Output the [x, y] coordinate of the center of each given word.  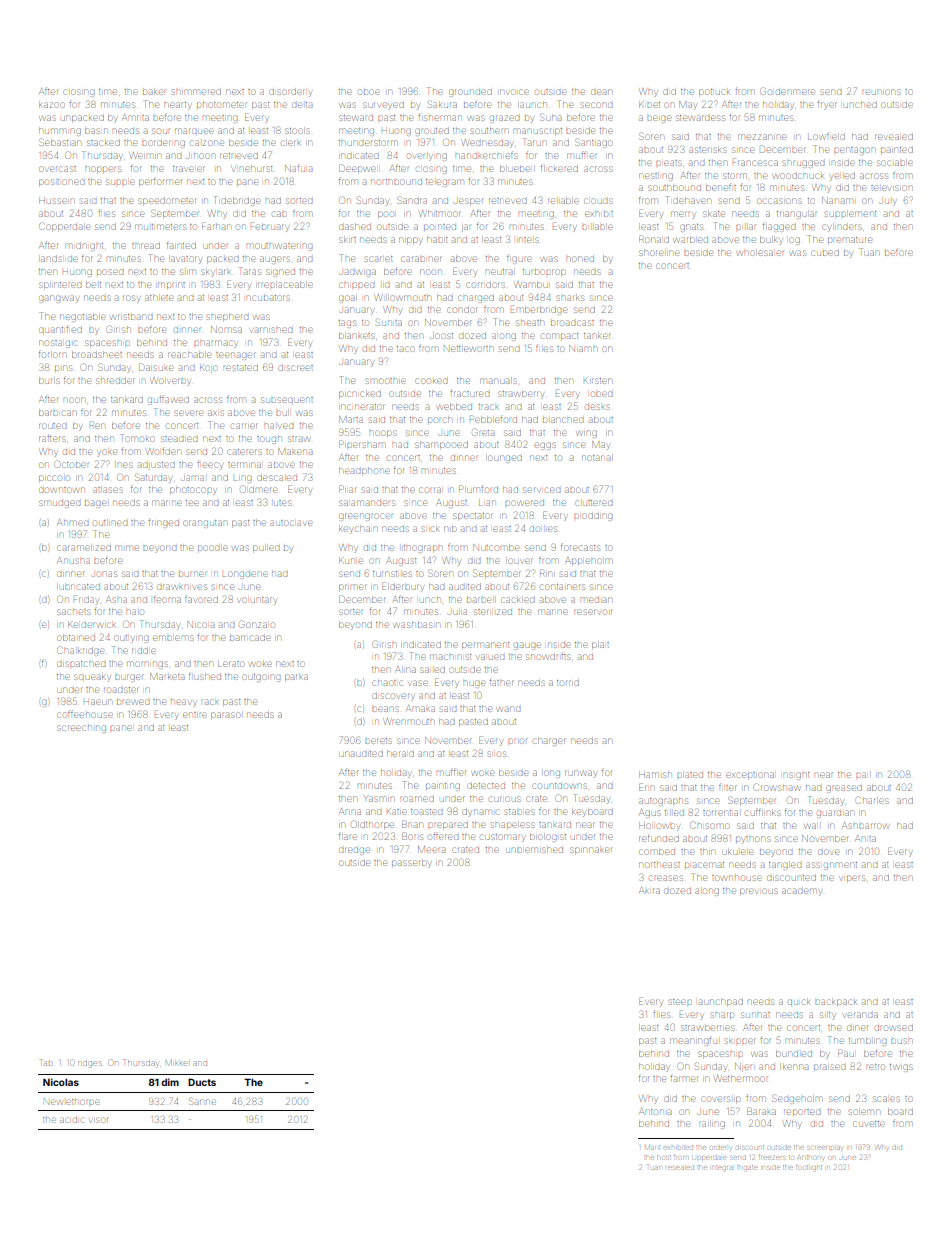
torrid [568, 683]
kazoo [51, 105]
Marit [652, 1147]
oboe [369, 92]
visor [99, 1120]
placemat [704, 865]
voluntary [257, 601]
